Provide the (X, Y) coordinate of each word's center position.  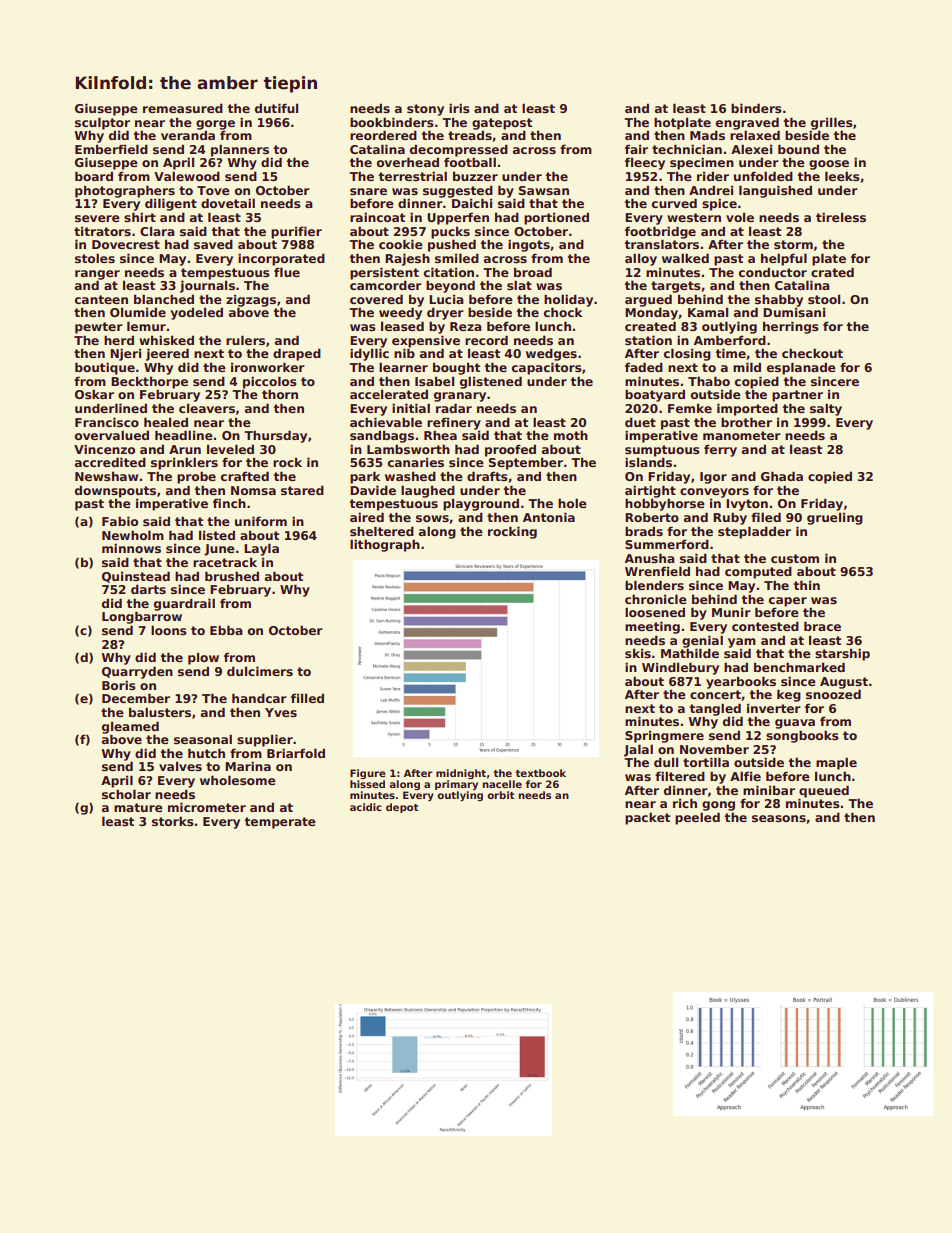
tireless (841, 217)
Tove (213, 190)
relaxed (755, 135)
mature (138, 807)
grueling (835, 518)
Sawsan (544, 190)
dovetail (228, 203)
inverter (774, 708)
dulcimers (260, 671)
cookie (401, 244)
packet (647, 818)
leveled (230, 449)
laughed (428, 491)
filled (307, 698)
